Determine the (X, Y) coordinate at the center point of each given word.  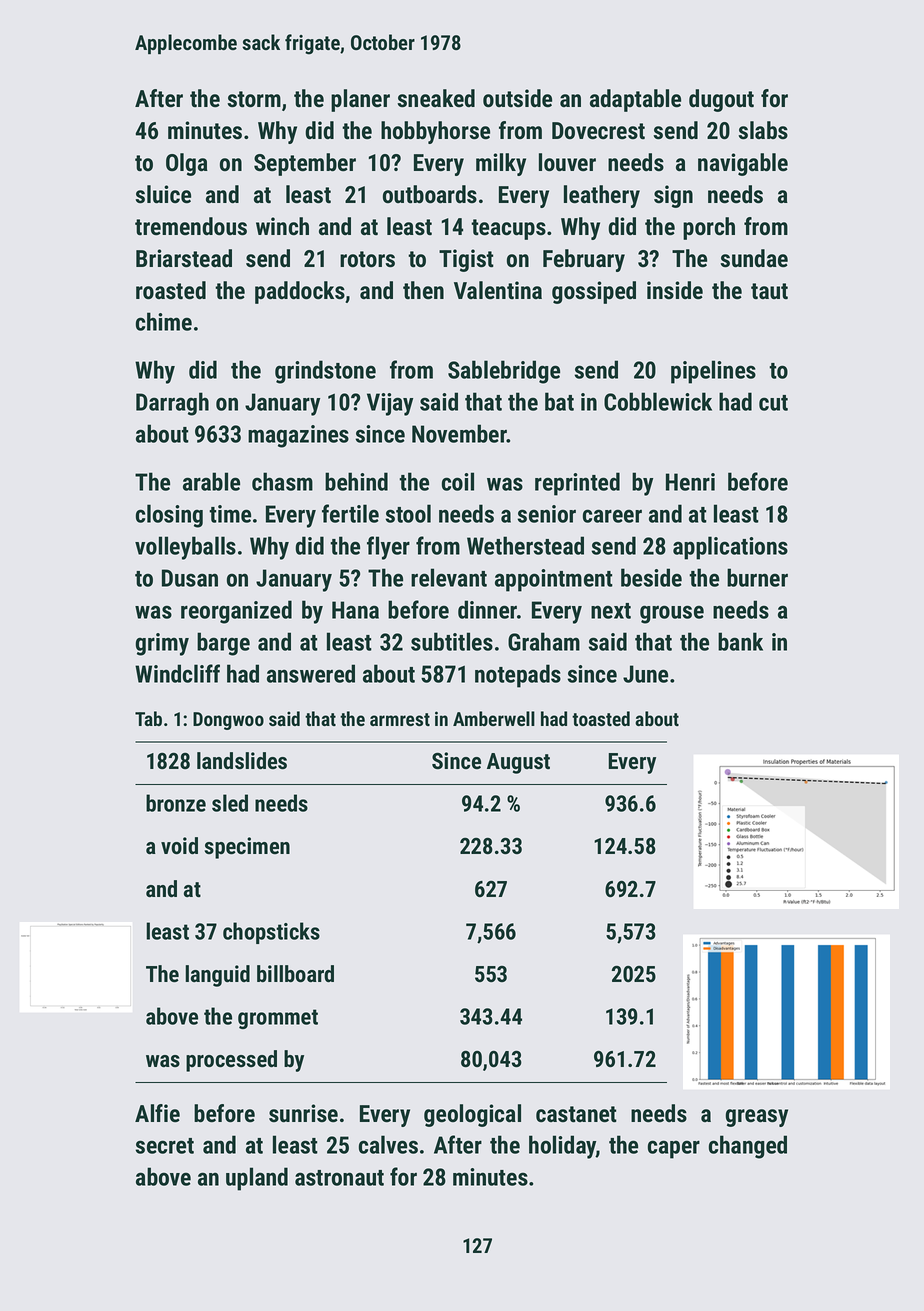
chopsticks (271, 933)
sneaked (436, 98)
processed (231, 1061)
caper (674, 1149)
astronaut (339, 1178)
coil (458, 481)
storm (254, 99)
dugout (721, 100)
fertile (350, 513)
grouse (672, 614)
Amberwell (494, 718)
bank (740, 641)
